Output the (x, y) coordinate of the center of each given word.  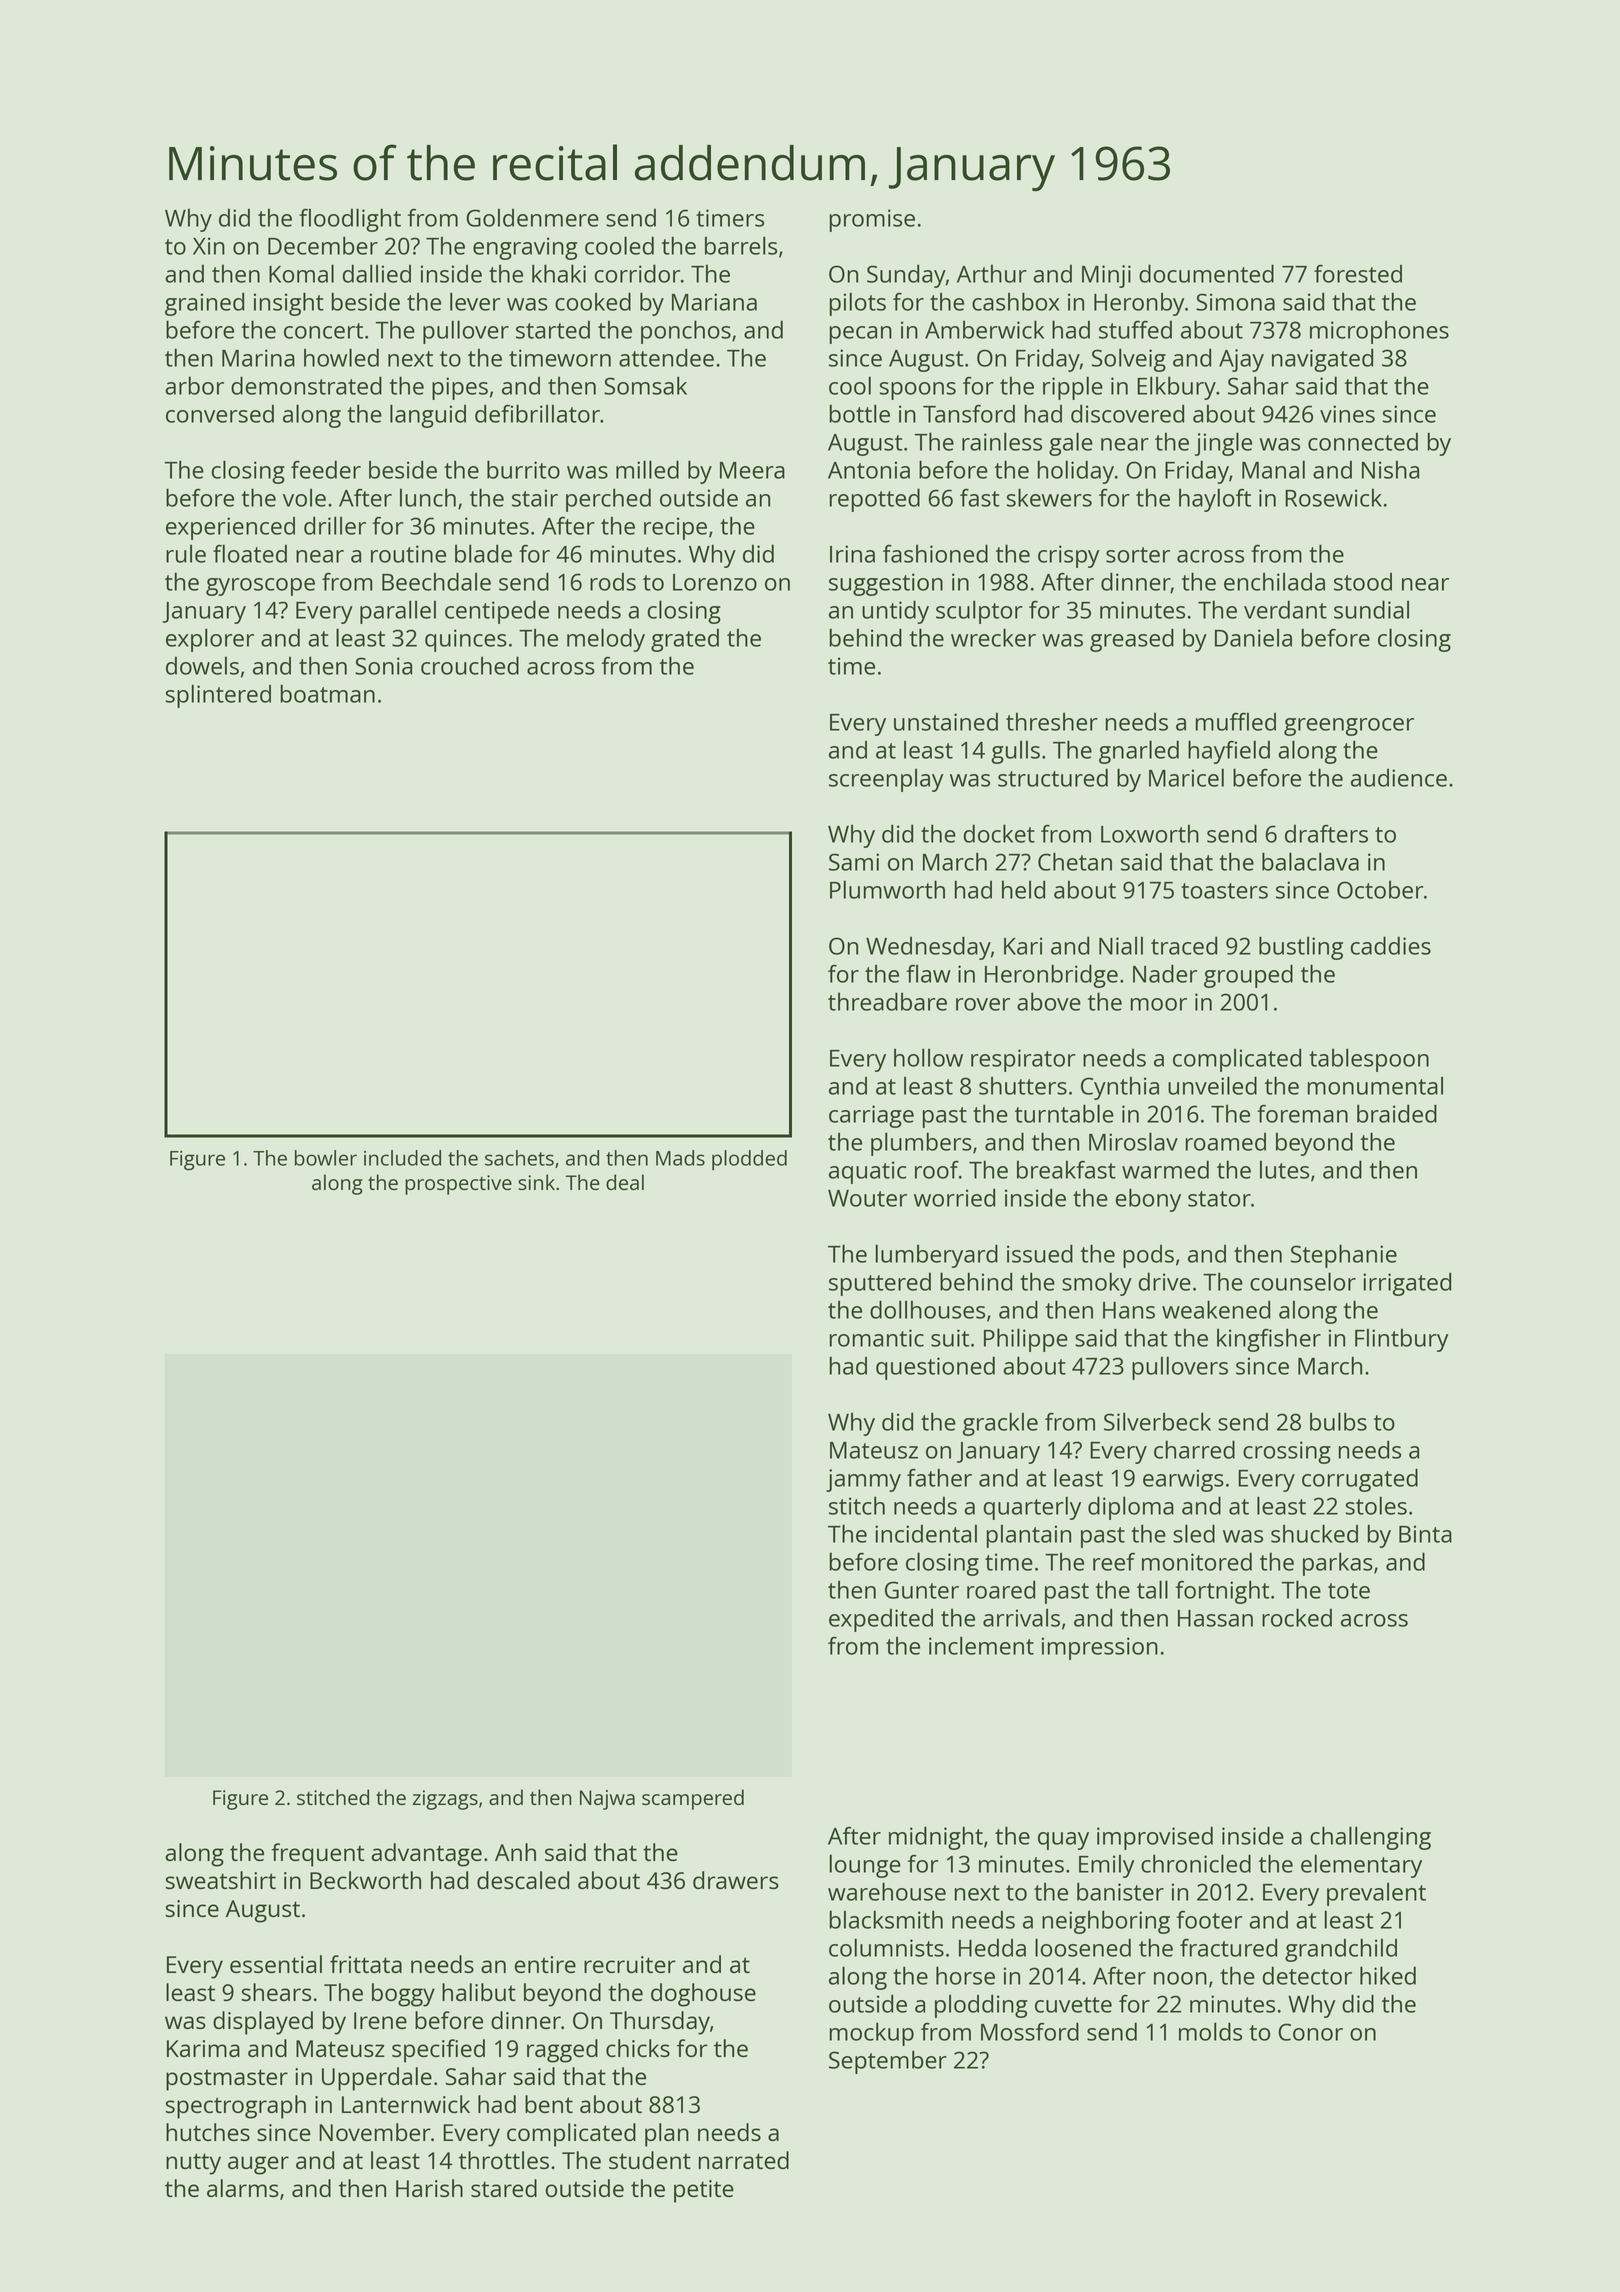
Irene (380, 2020)
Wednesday (928, 948)
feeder (326, 469)
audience (1399, 778)
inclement (981, 1645)
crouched (470, 665)
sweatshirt (220, 1880)
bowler (326, 1158)
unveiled (1212, 1085)
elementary (1361, 1866)
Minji (1106, 276)
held (1023, 889)
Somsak (645, 385)
